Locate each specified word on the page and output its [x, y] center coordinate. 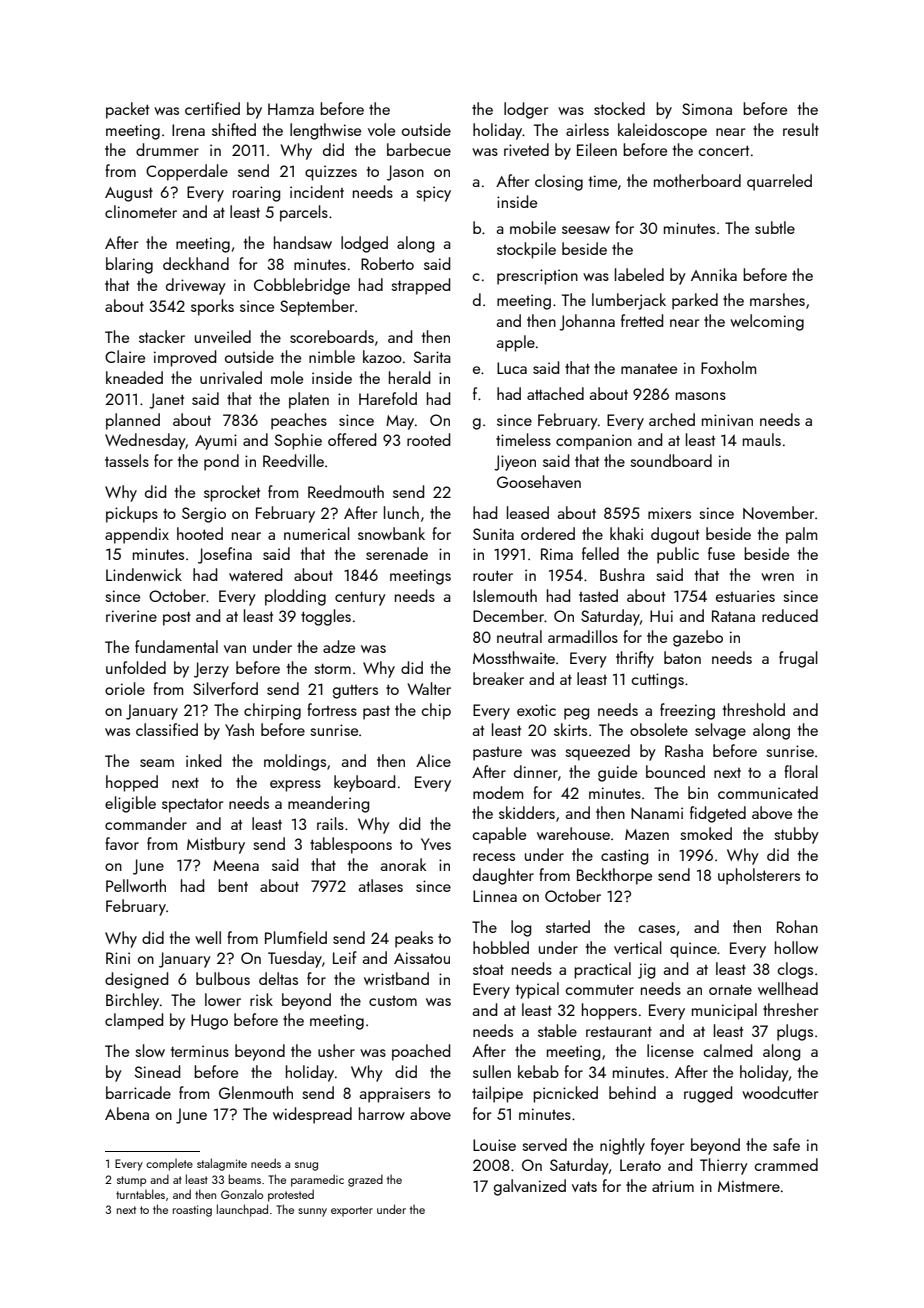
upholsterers [759, 876]
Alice [433, 760]
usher [336, 1050]
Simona [707, 109]
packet [127, 110]
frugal [798, 659]
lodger [526, 110]
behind [632, 1092]
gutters [355, 692]
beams [245, 1179]
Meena [236, 865]
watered [255, 574]
